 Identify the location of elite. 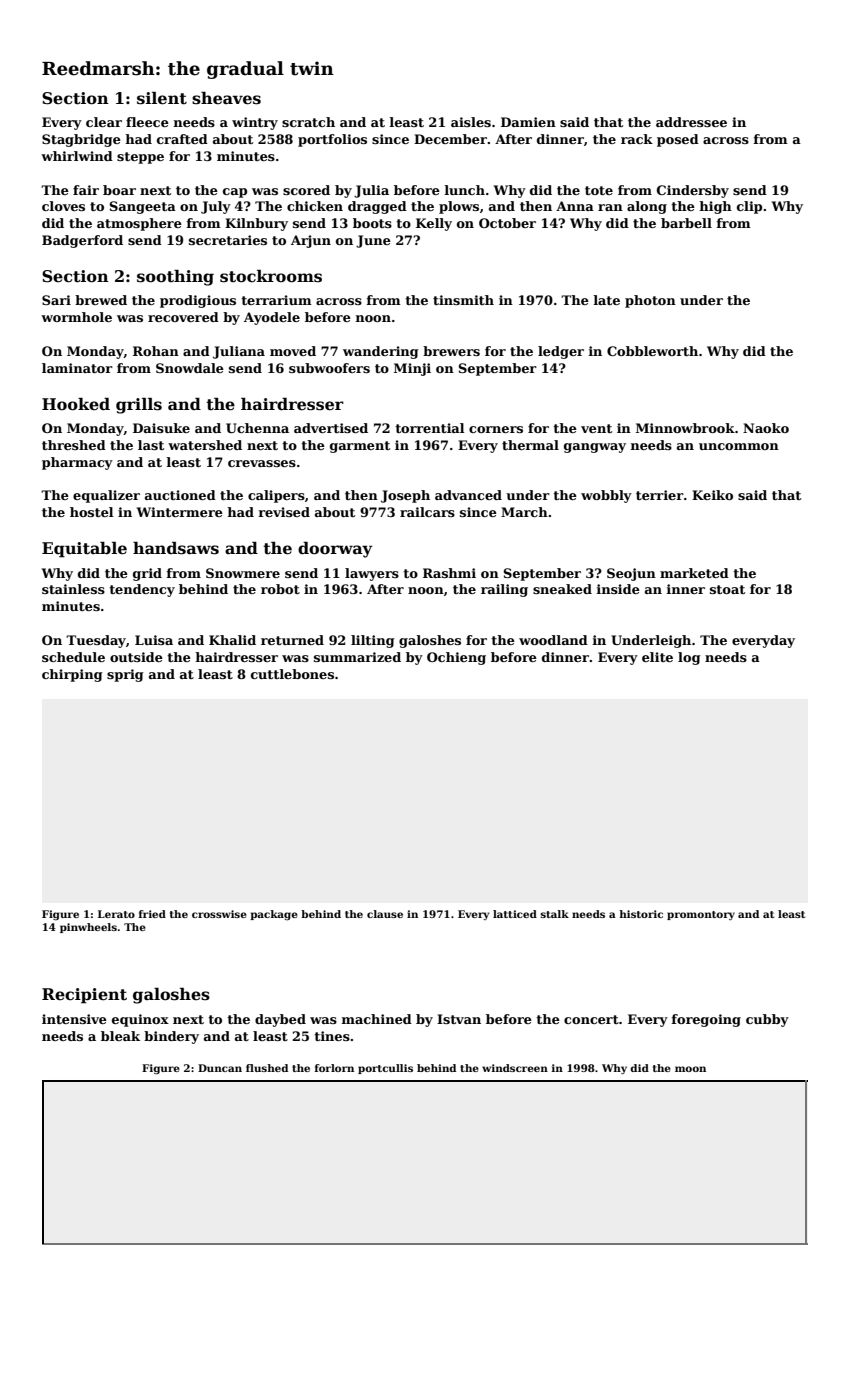
(657, 657).
